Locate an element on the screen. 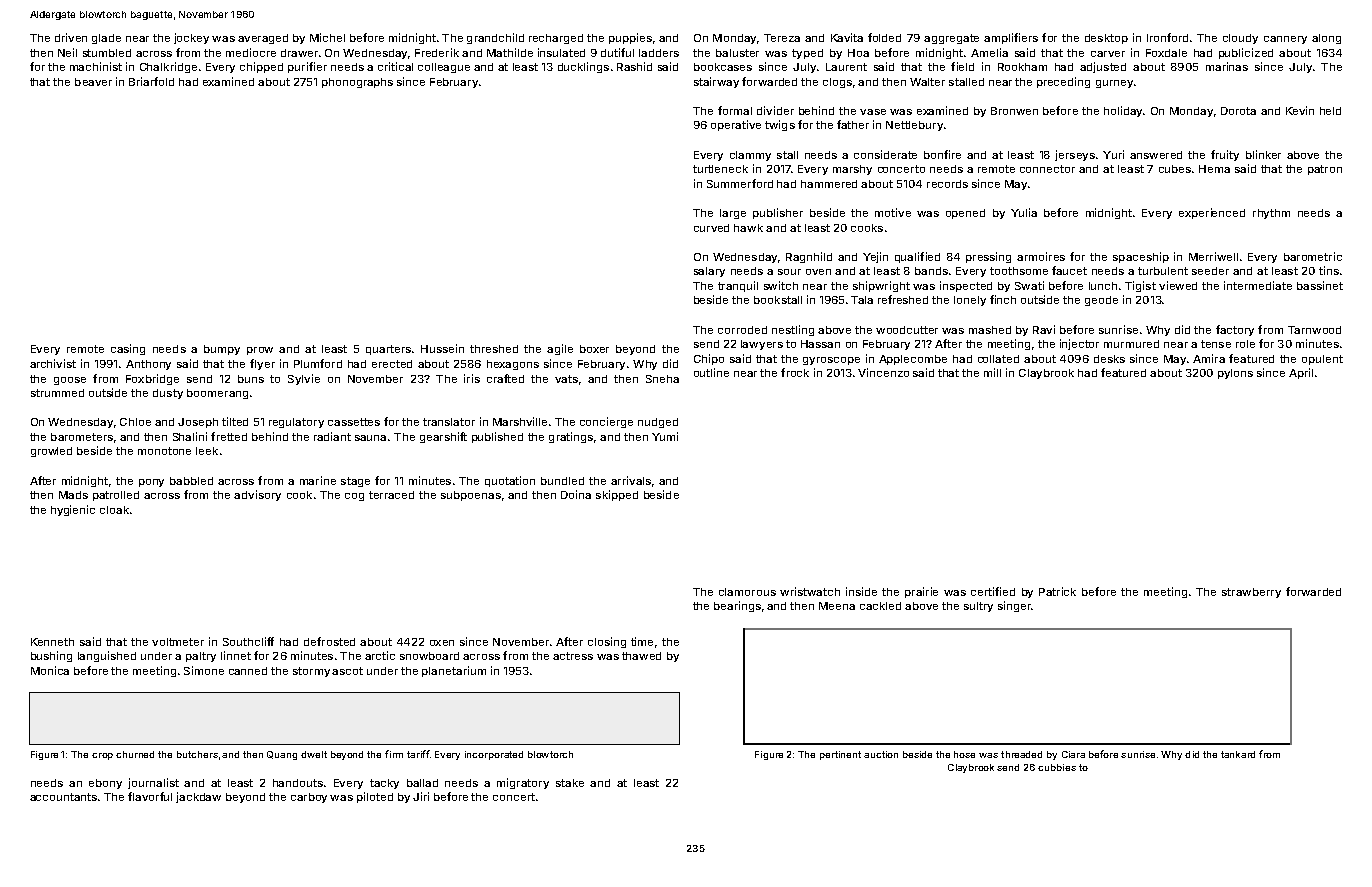  Yumi is located at coordinates (665, 436).
